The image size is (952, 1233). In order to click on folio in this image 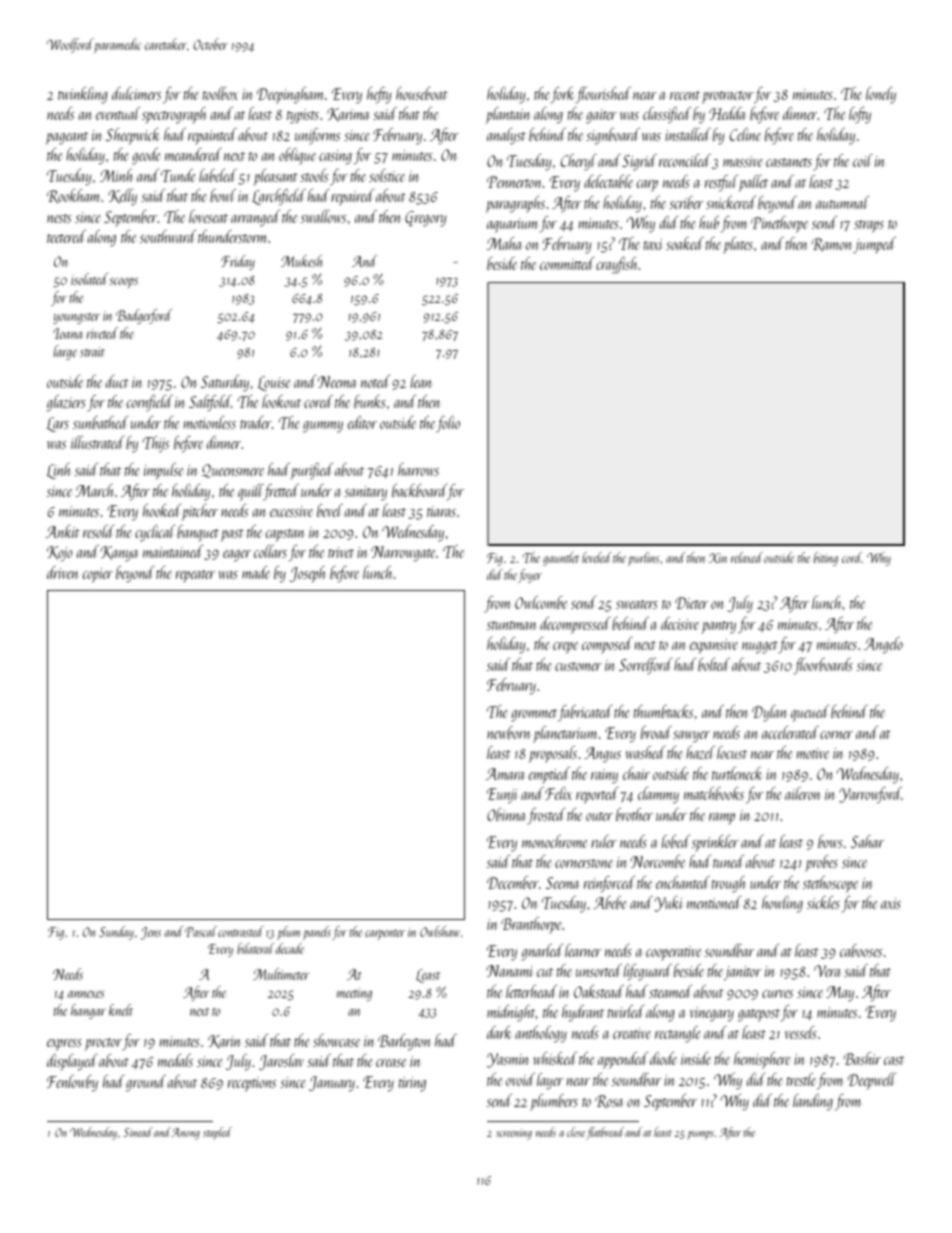, I will do `click(448, 424)`.
